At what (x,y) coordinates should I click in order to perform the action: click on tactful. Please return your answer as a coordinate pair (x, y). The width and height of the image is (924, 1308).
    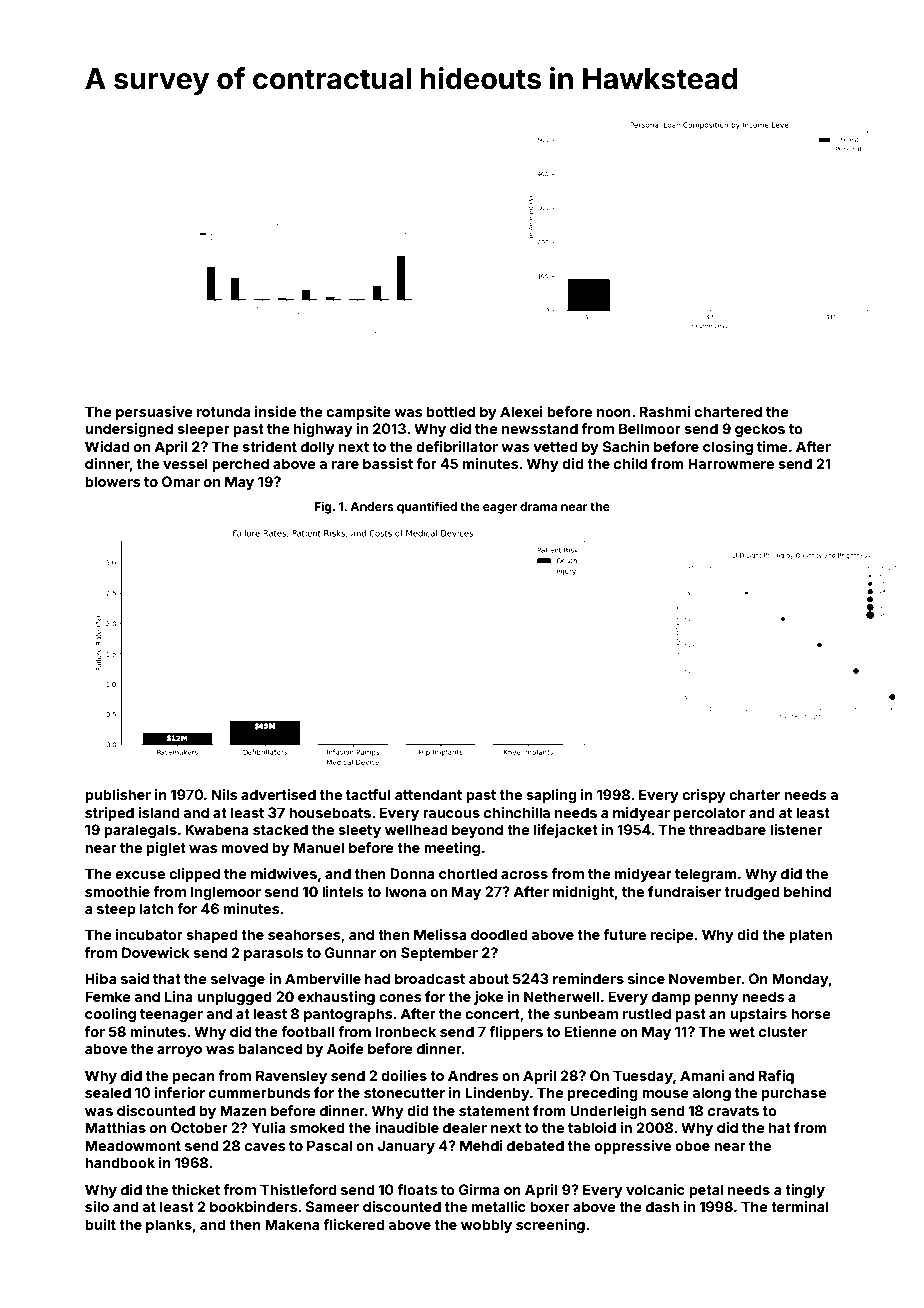
    Looking at the image, I should click on (368, 794).
